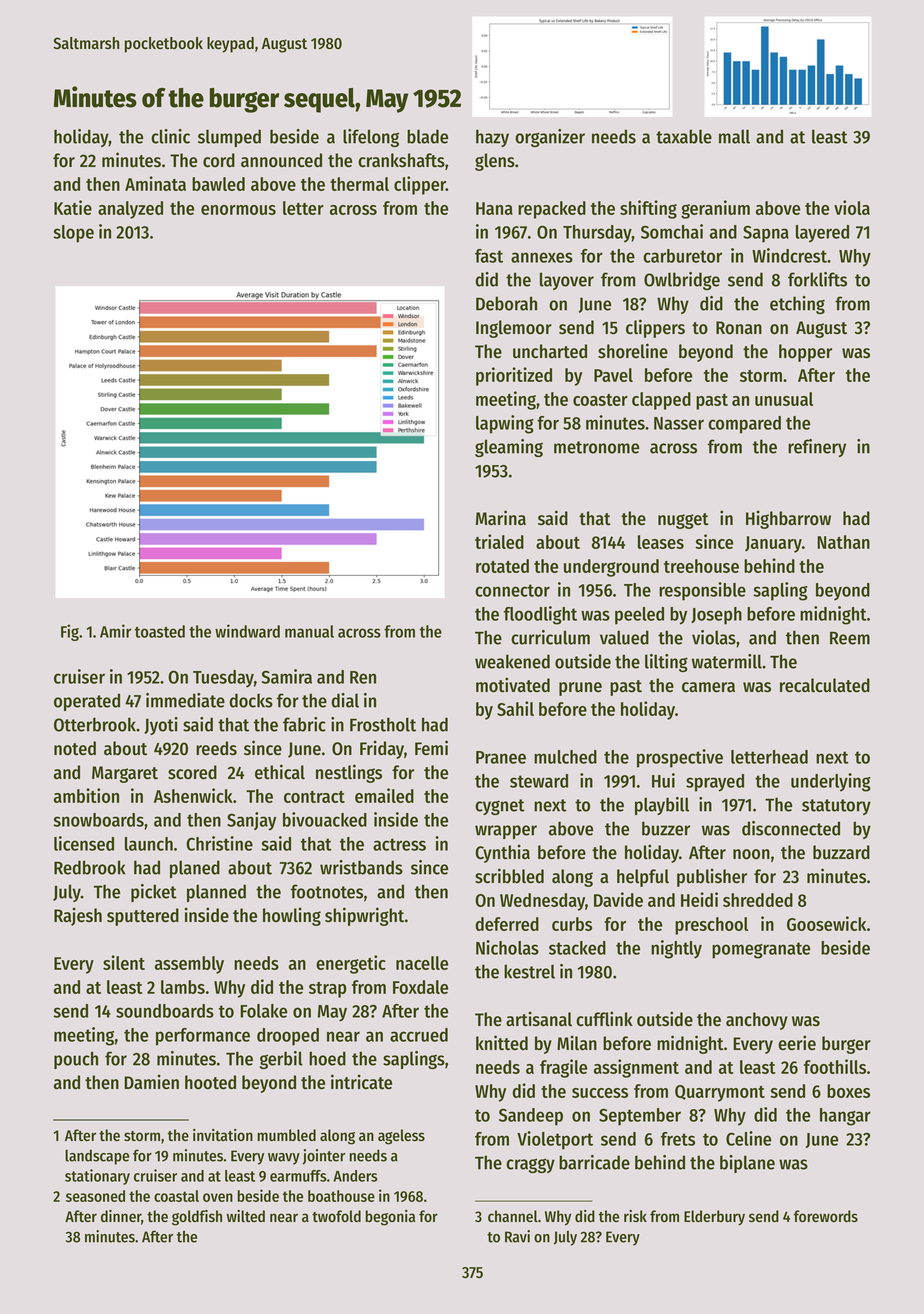  I want to click on immediate, so click(185, 700).
